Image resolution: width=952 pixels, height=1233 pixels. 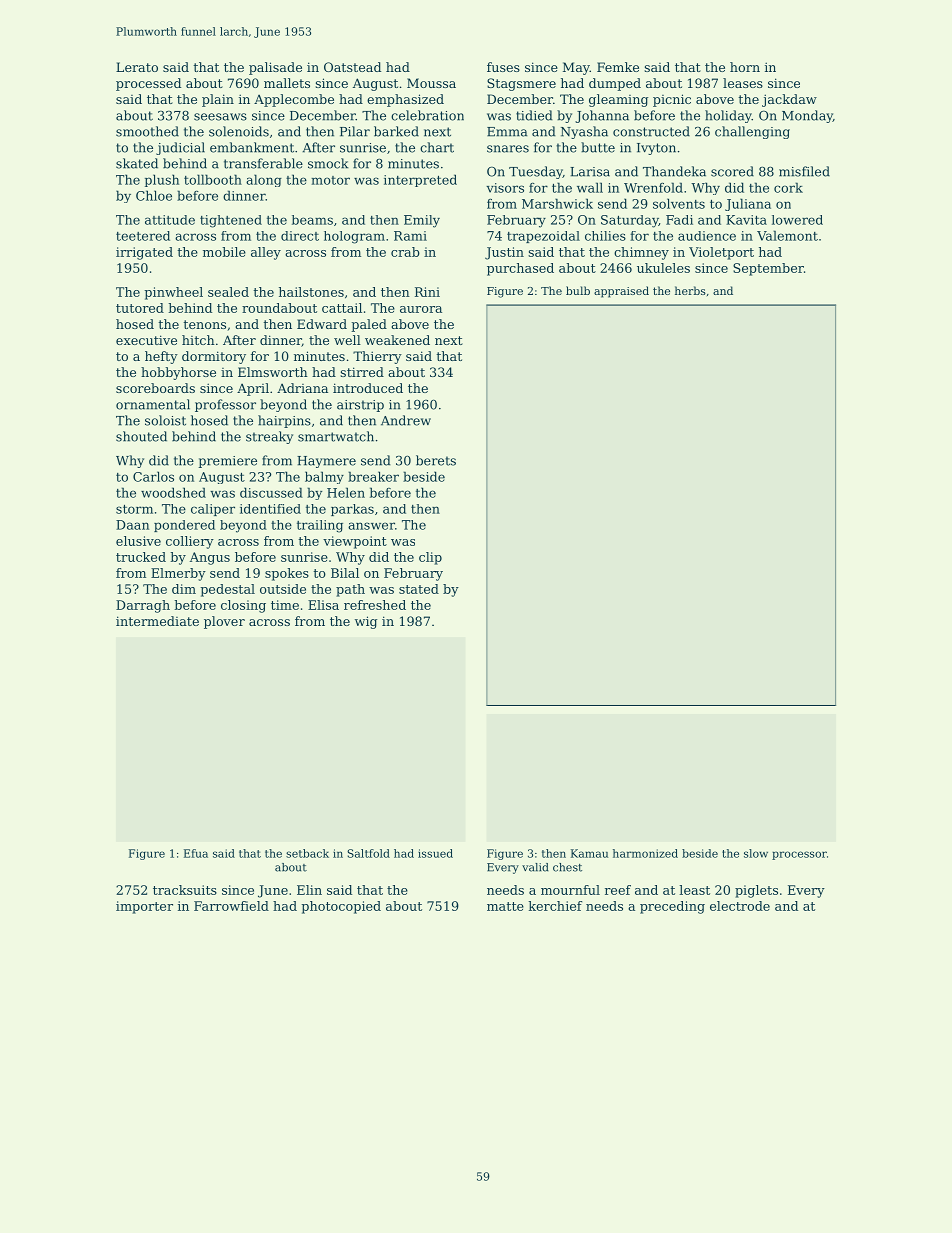 I want to click on Elmerby, so click(x=178, y=574).
